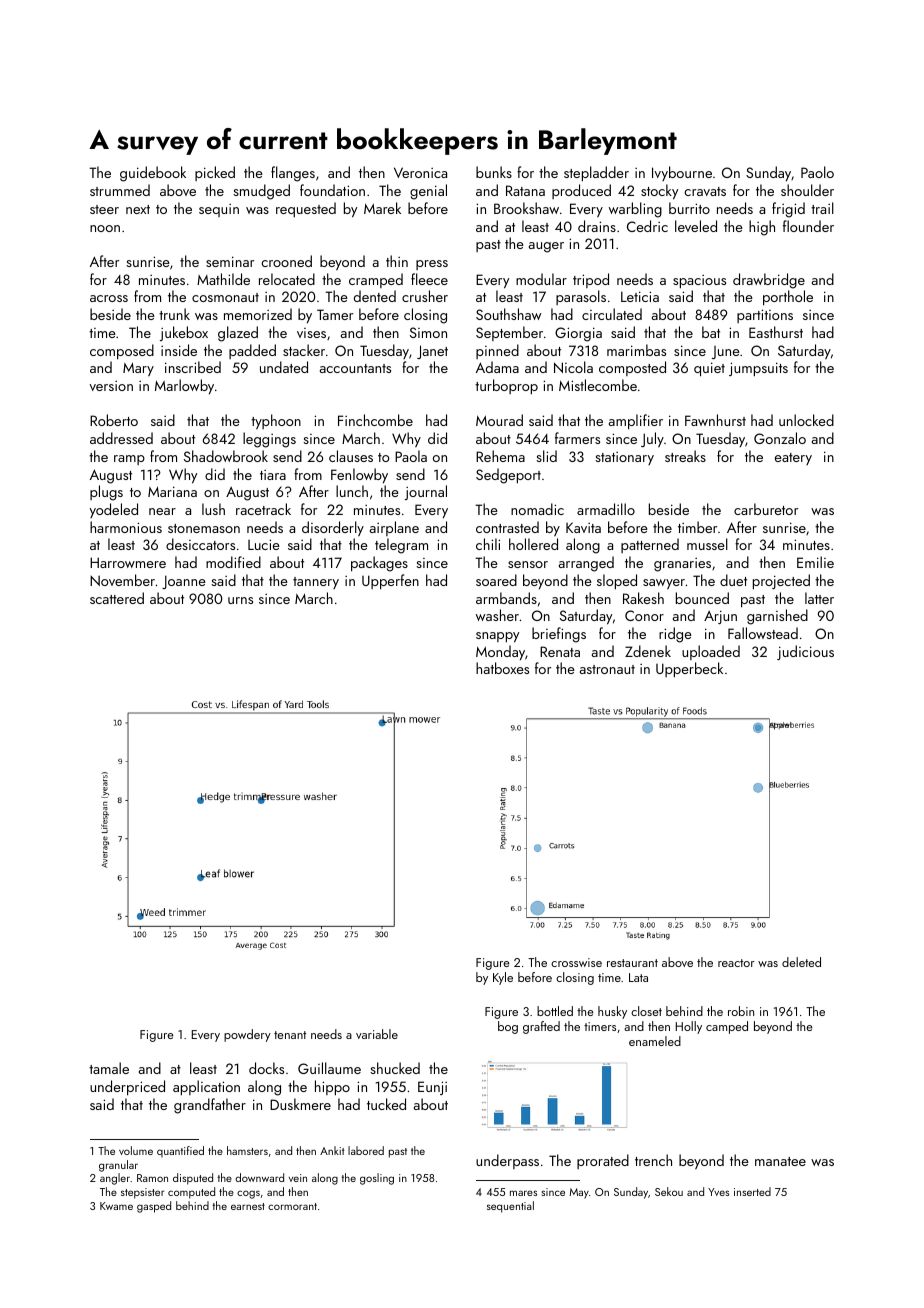  I want to click on tenant, so click(290, 1035).
